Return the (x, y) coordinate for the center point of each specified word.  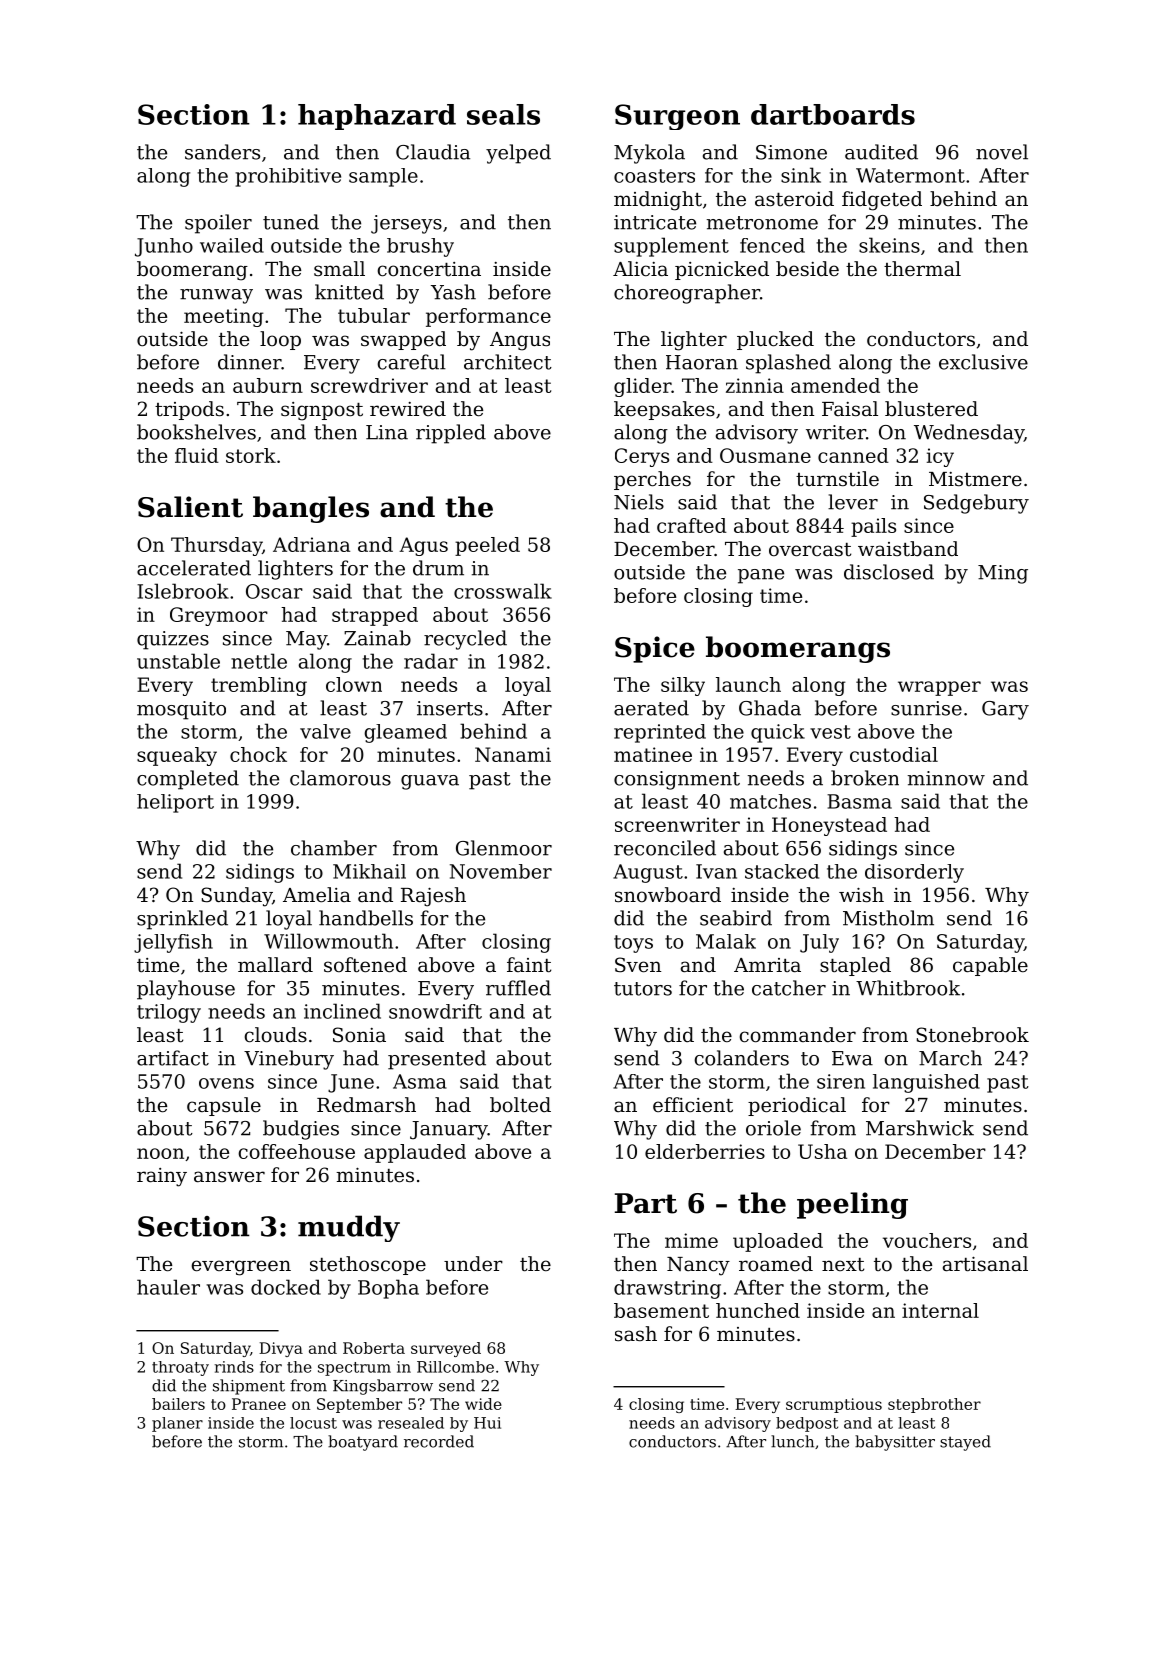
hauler (168, 1287)
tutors (643, 989)
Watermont (910, 175)
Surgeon (677, 117)
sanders (222, 152)
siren (841, 1081)
